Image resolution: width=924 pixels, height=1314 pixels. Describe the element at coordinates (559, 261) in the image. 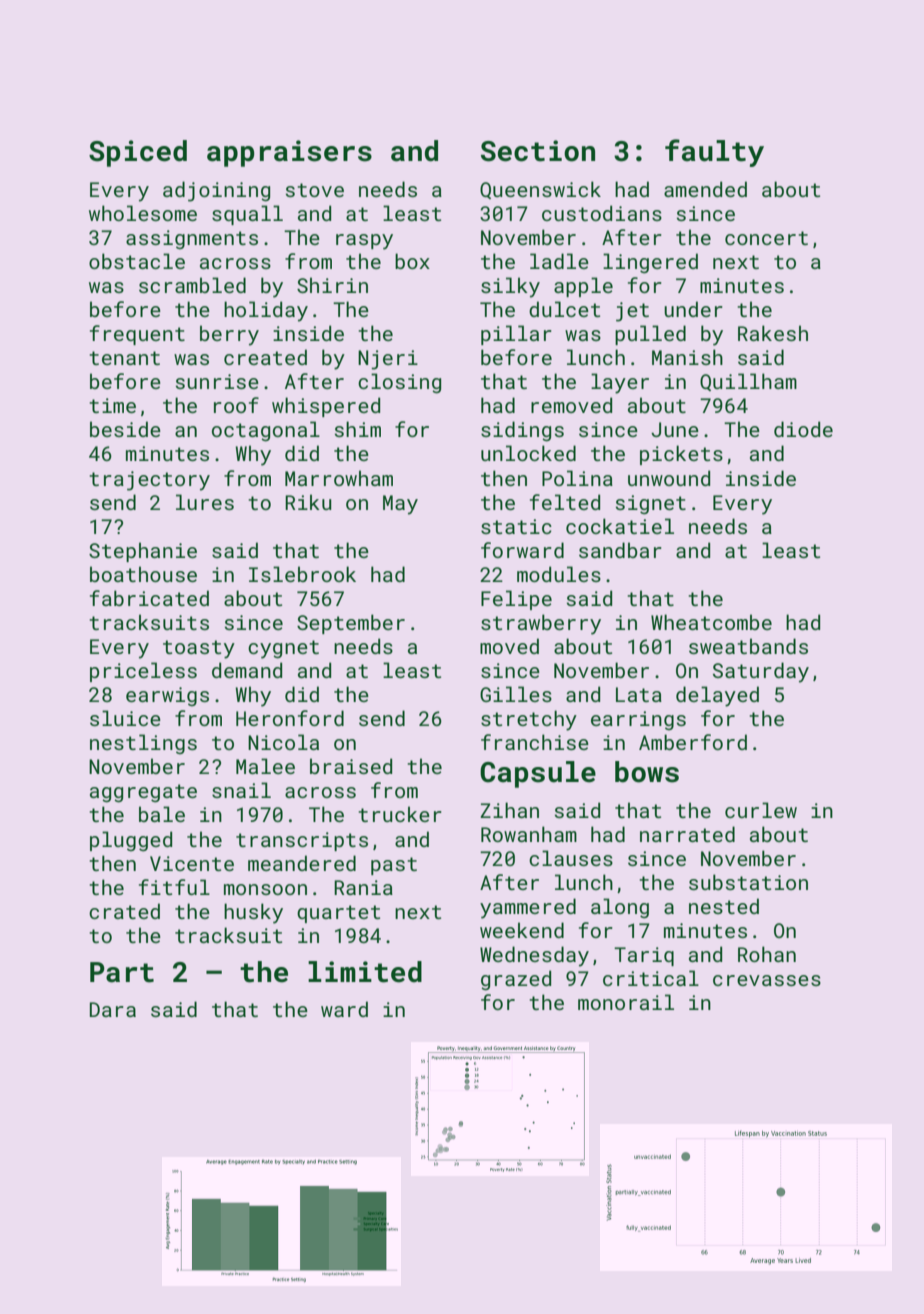

I see `ladle` at that location.
